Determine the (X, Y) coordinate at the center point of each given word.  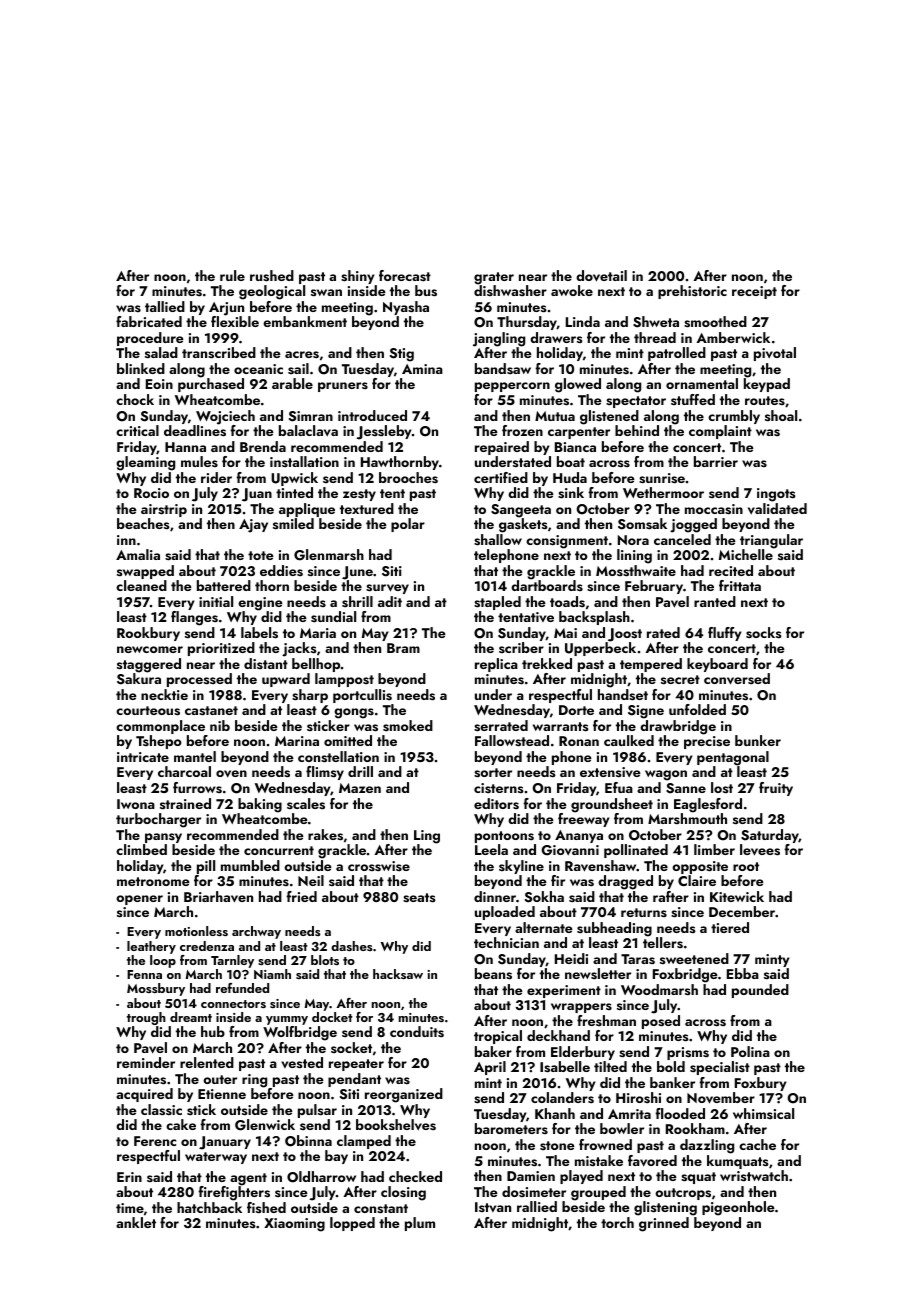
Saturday (770, 836)
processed (199, 680)
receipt (754, 292)
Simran (311, 416)
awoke (572, 290)
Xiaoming (294, 1225)
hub (213, 1031)
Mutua (555, 416)
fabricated (149, 321)
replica (496, 665)
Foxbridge (685, 975)
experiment (564, 991)
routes (765, 400)
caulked (629, 740)
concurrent (279, 850)
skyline (521, 867)
